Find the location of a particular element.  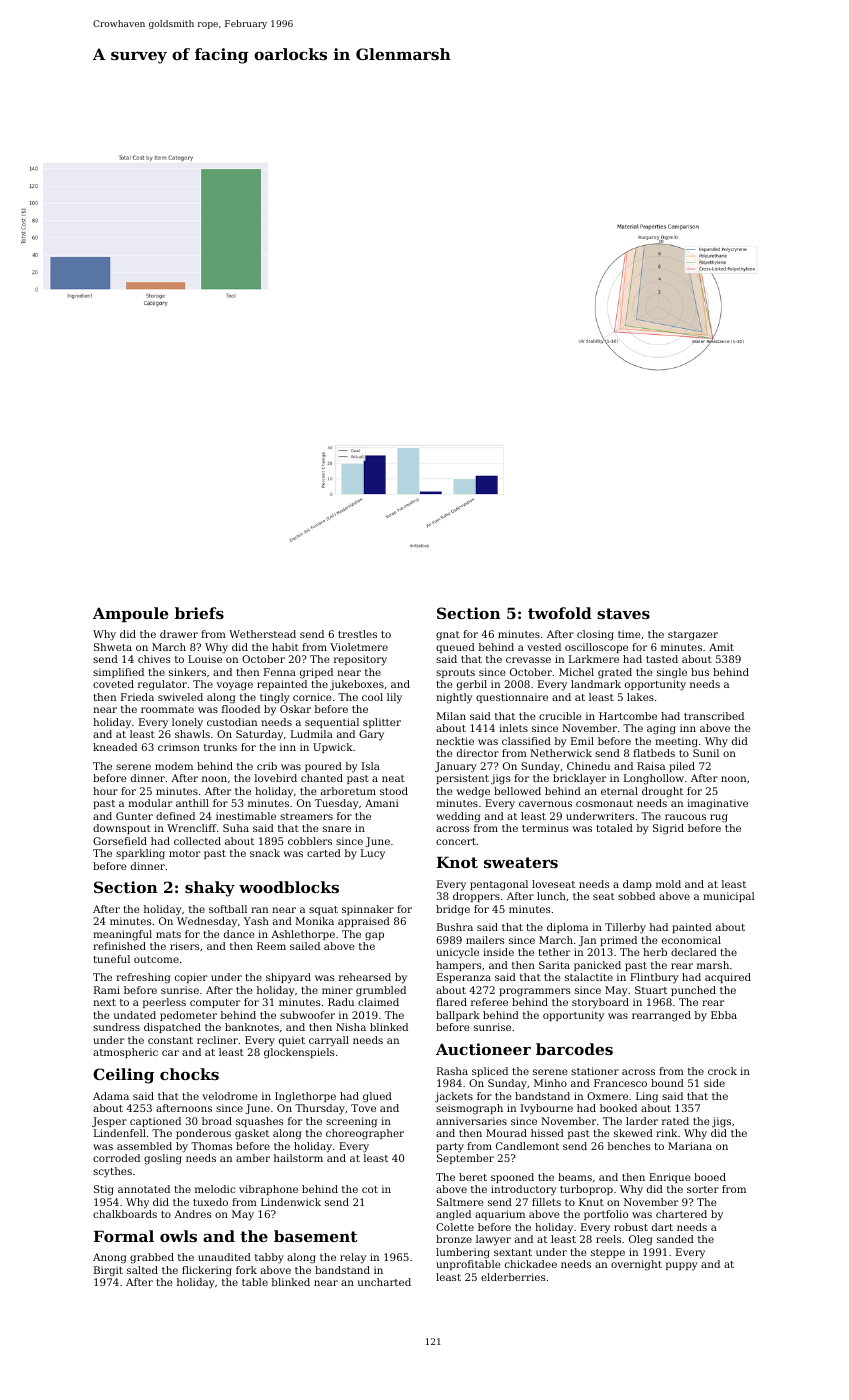

lovebird is located at coordinates (276, 778).
